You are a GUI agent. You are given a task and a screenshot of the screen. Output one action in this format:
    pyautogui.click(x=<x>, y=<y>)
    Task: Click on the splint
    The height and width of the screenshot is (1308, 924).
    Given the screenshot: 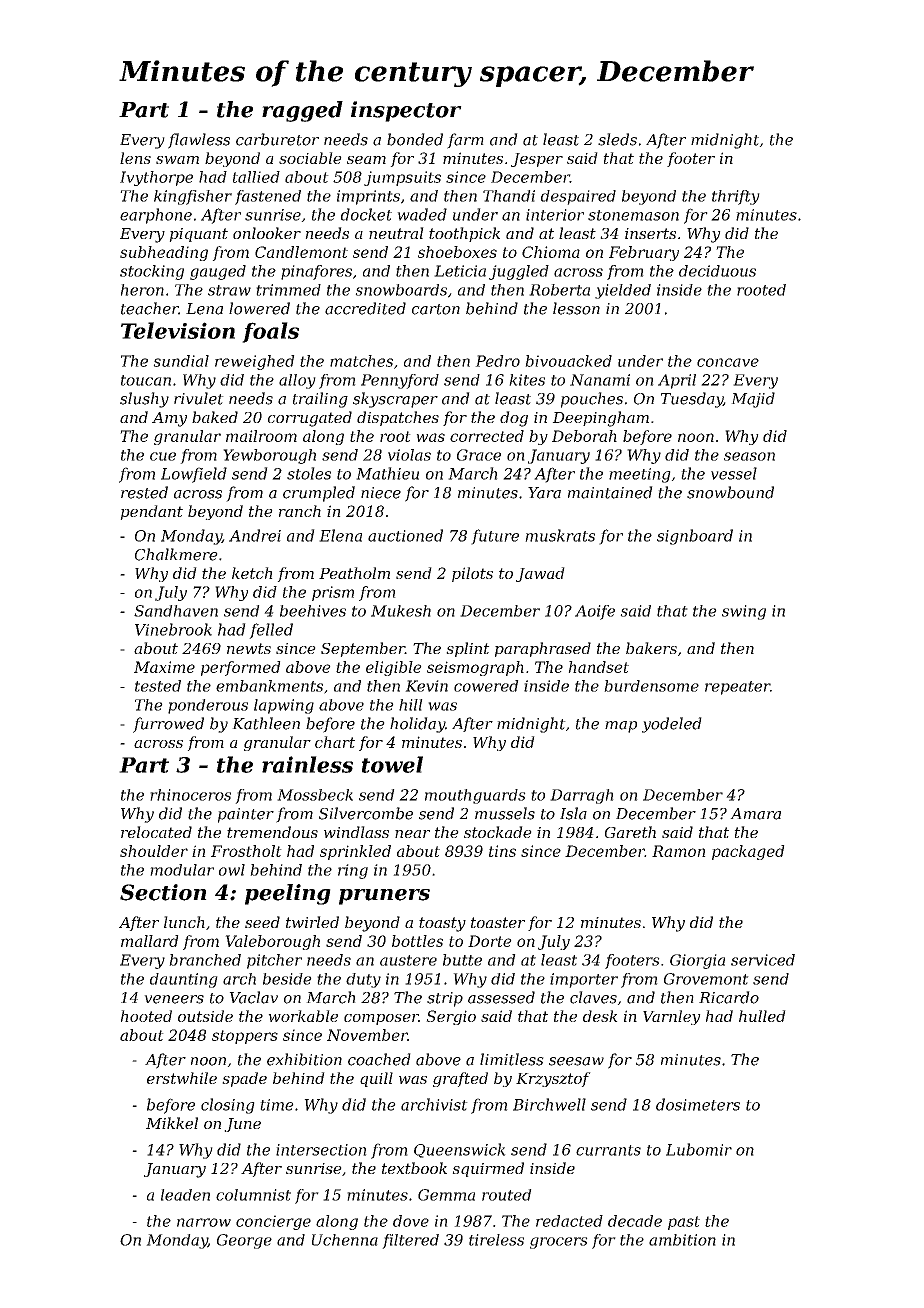 What is the action you would take?
    pyautogui.click(x=468, y=649)
